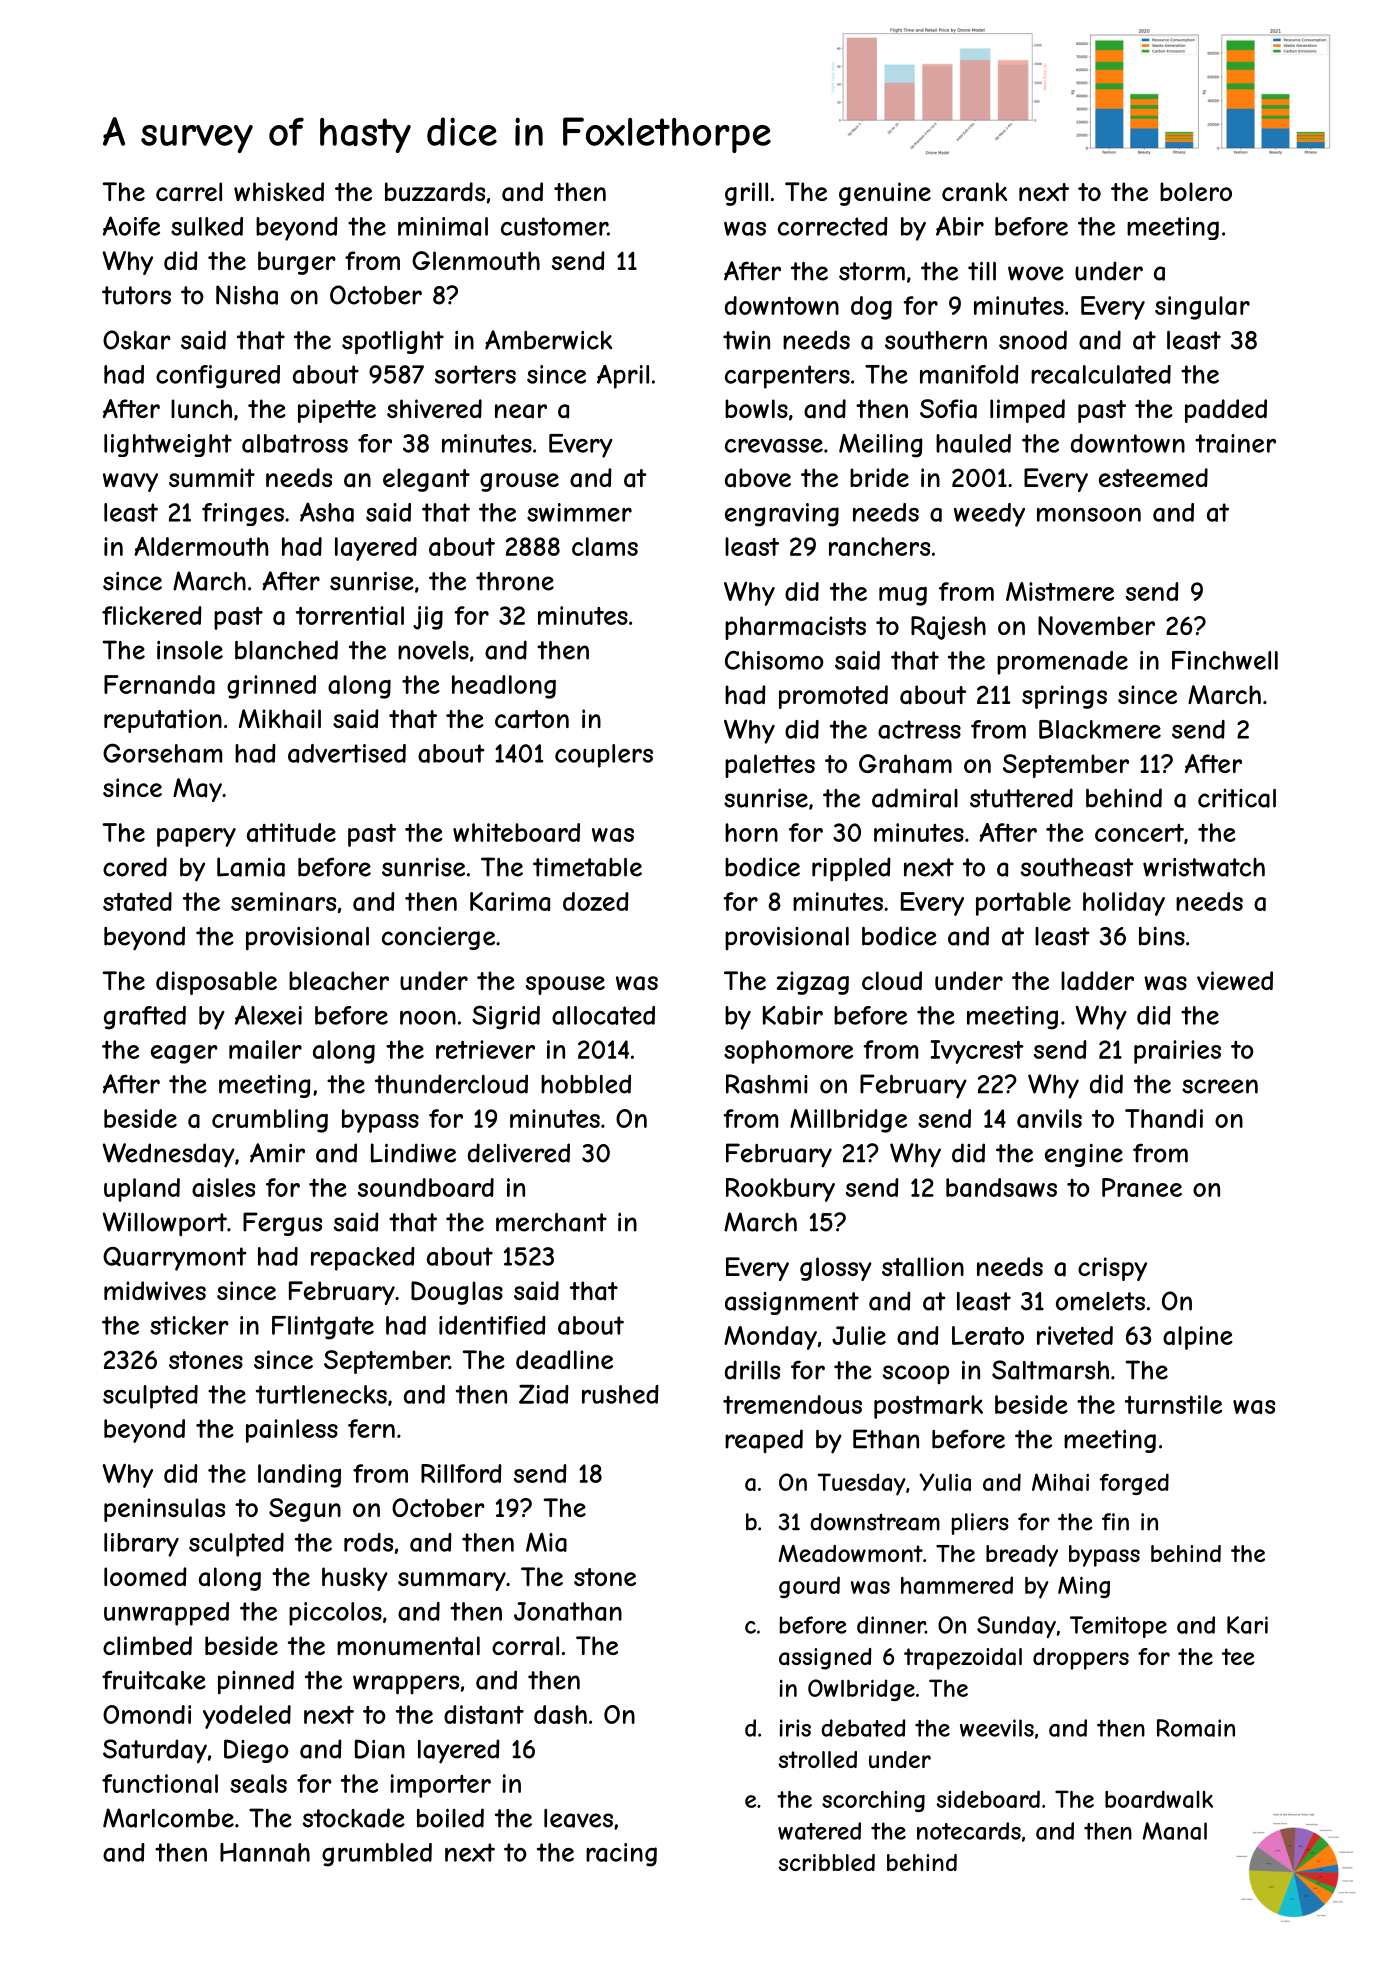  I want to click on pipette, so click(337, 411).
